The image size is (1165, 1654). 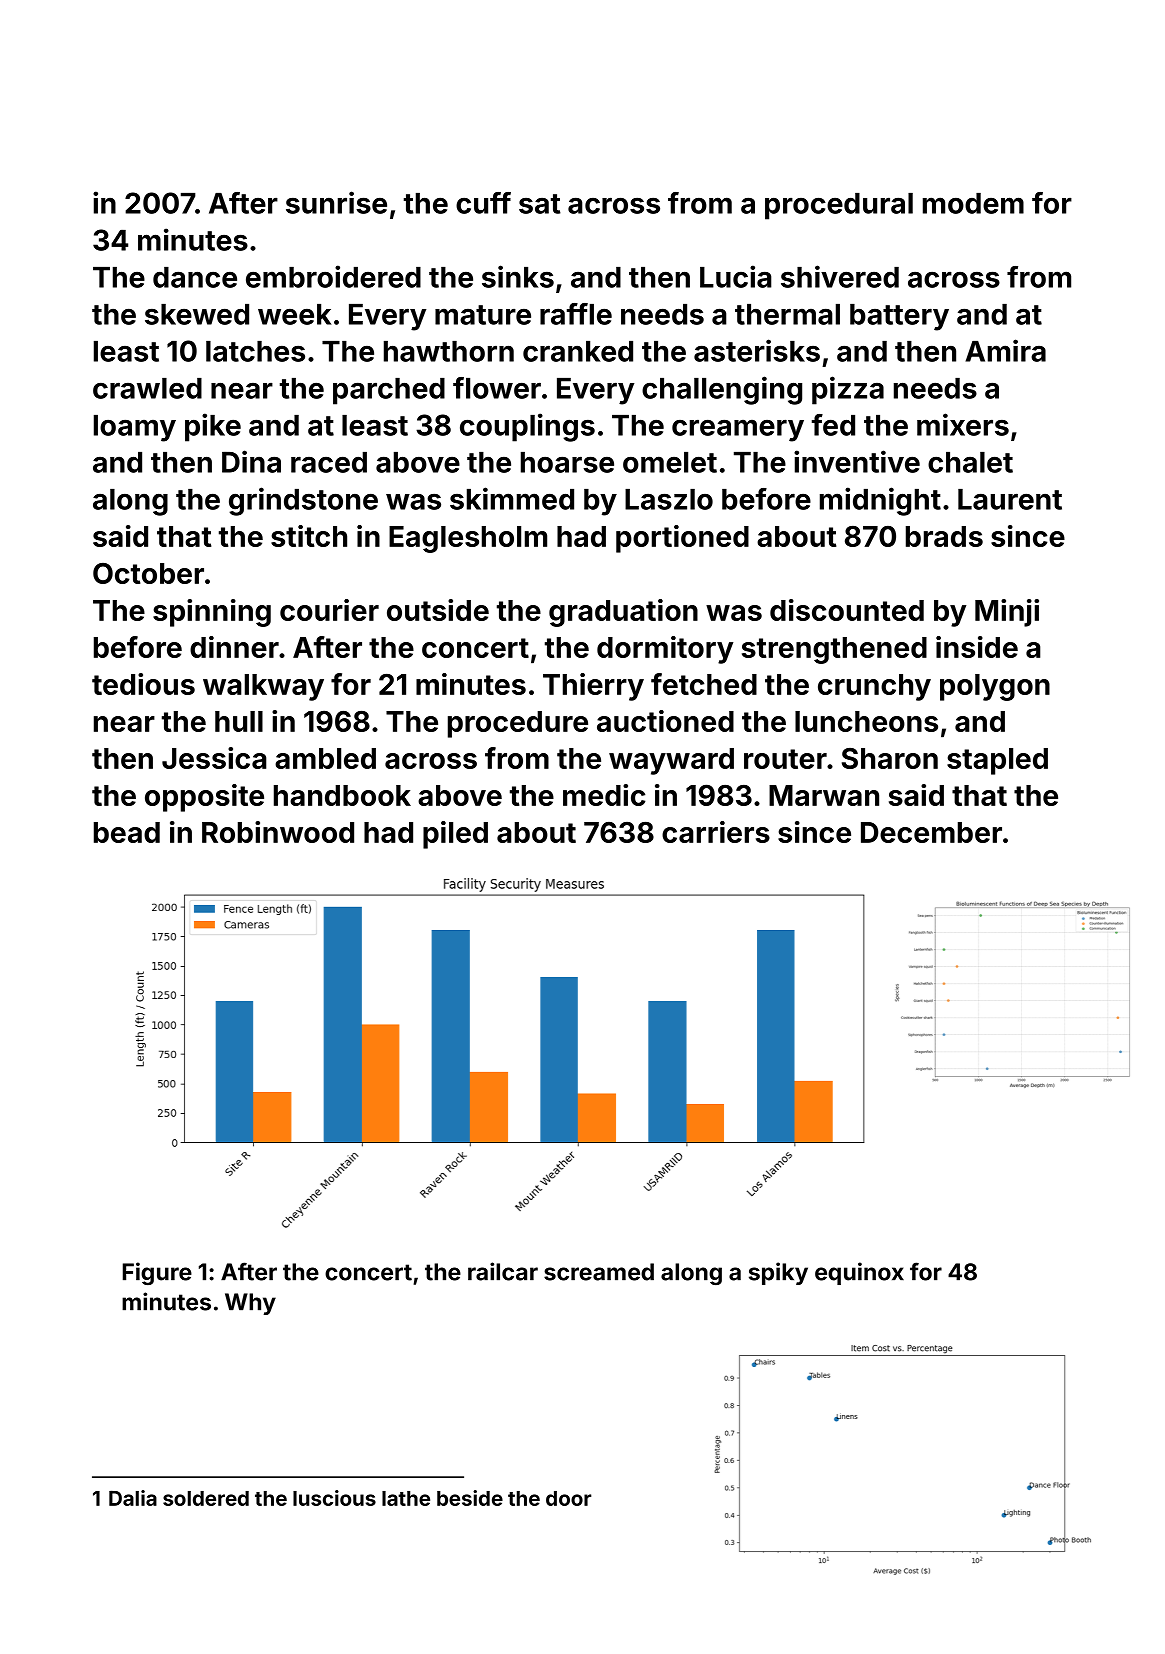 I want to click on crawled, so click(x=147, y=388).
